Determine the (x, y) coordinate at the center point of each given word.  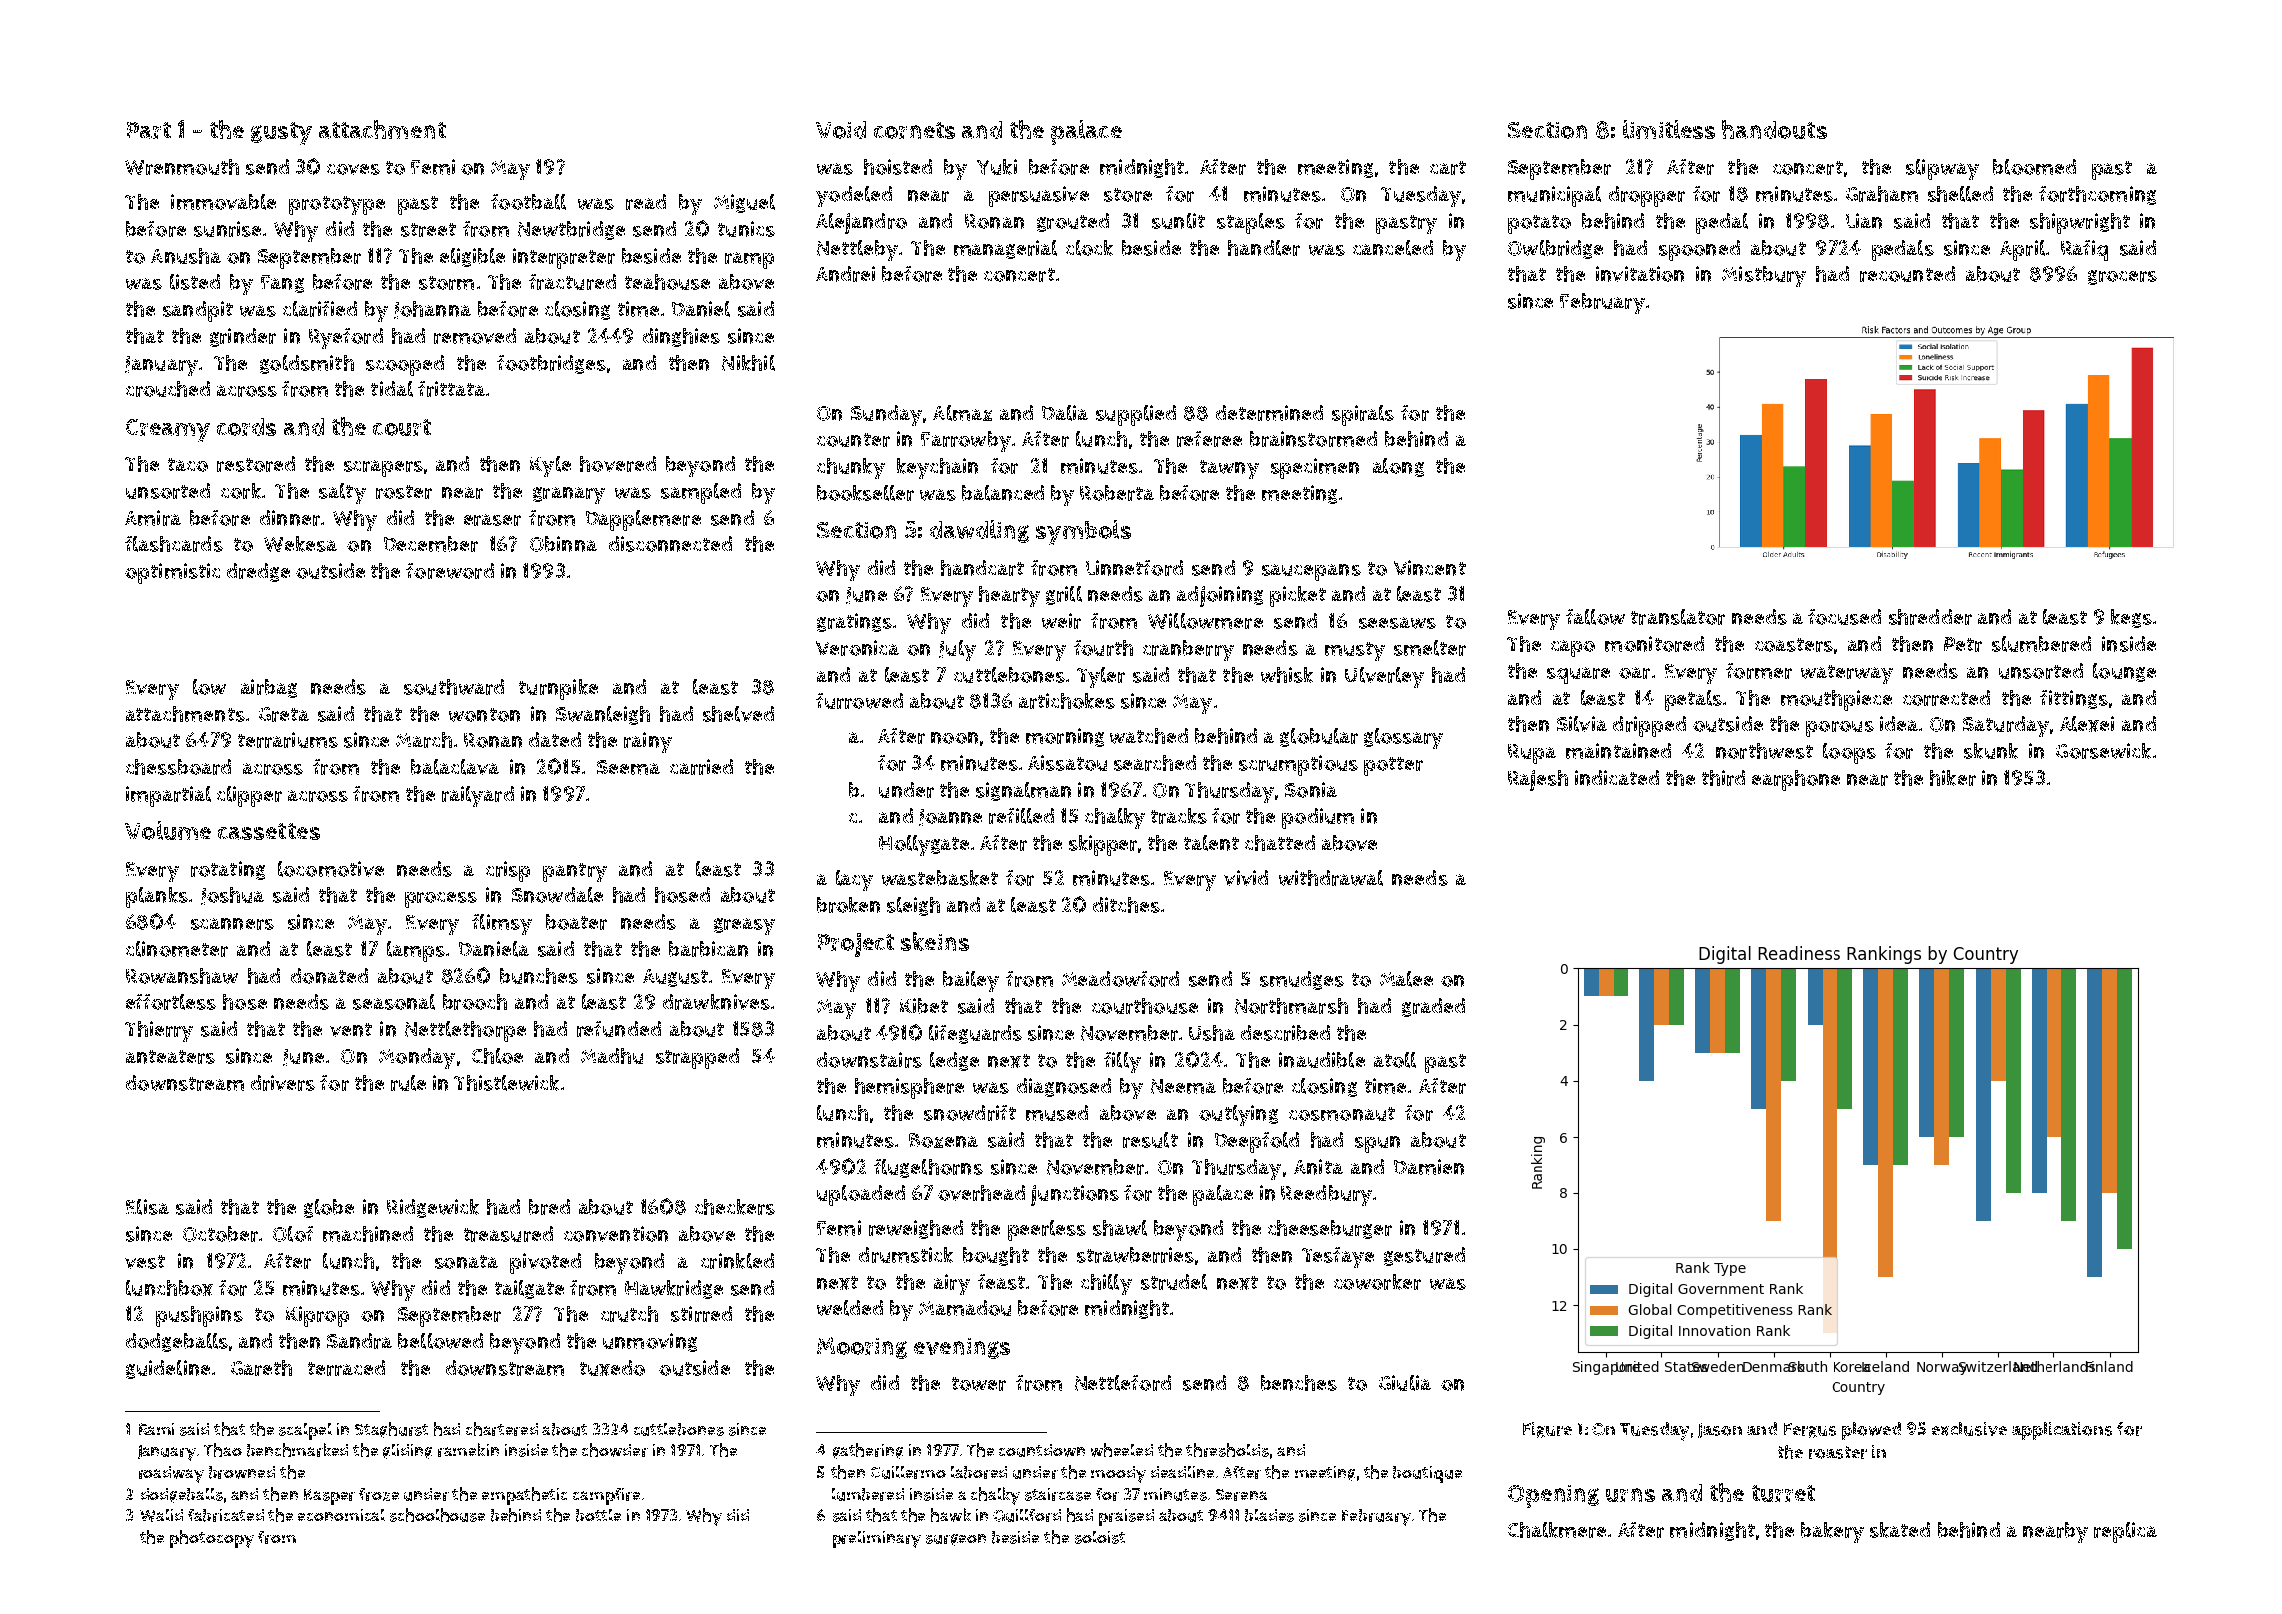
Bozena (943, 1140)
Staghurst (391, 1430)
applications (2062, 1431)
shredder (1930, 617)
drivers (283, 1083)
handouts (1774, 129)
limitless (1669, 129)
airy (952, 1284)
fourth (1103, 648)
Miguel (744, 203)
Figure (1547, 1430)
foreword (450, 571)
